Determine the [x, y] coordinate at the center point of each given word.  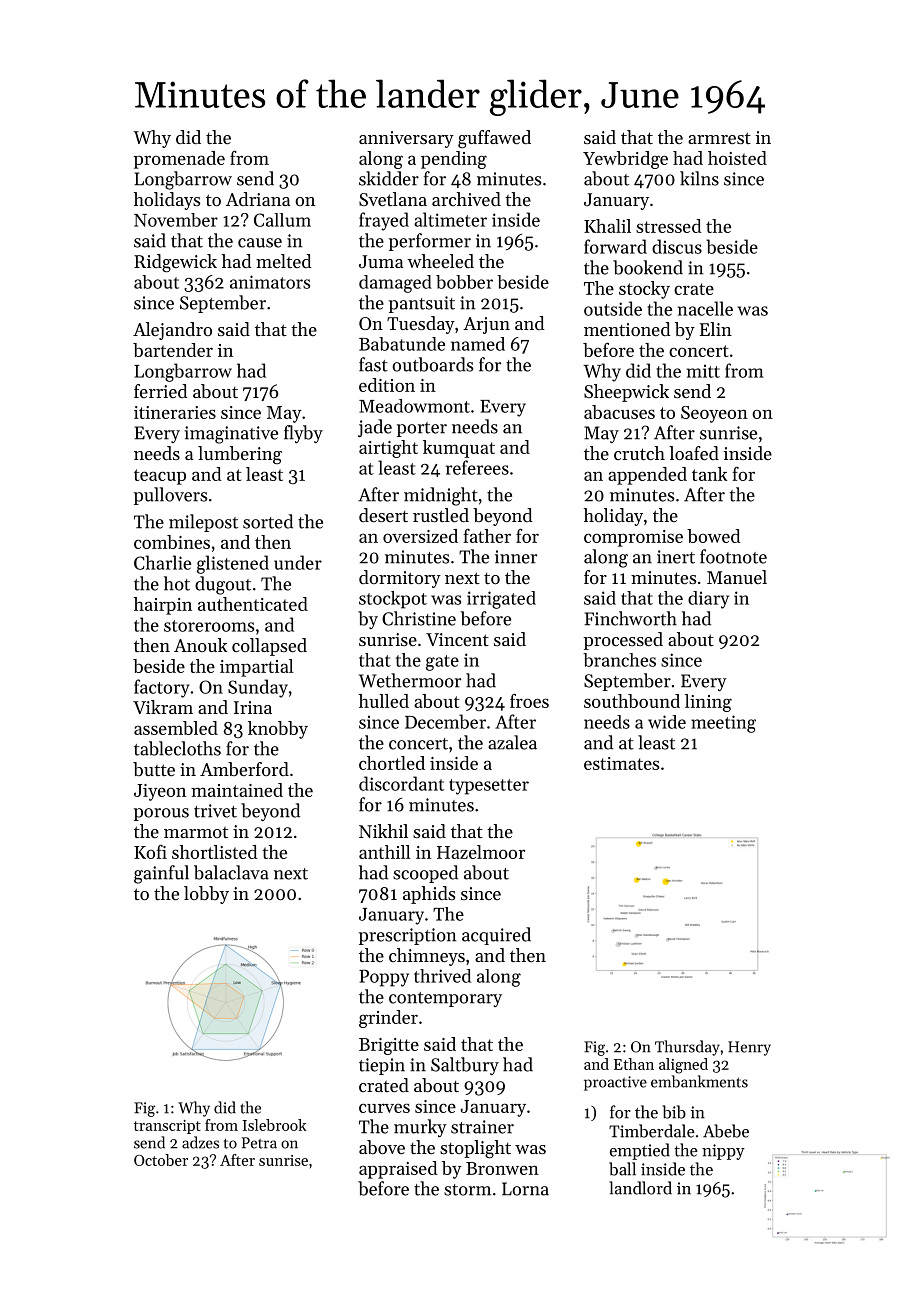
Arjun [486, 325]
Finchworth [630, 618]
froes [529, 700]
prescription [408, 936]
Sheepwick [626, 393]
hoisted [737, 158]
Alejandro [172, 331]
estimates [621, 763]
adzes [200, 1142]
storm [467, 1190]
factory [162, 688]
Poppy [384, 978]
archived [466, 199]
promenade [179, 160]
